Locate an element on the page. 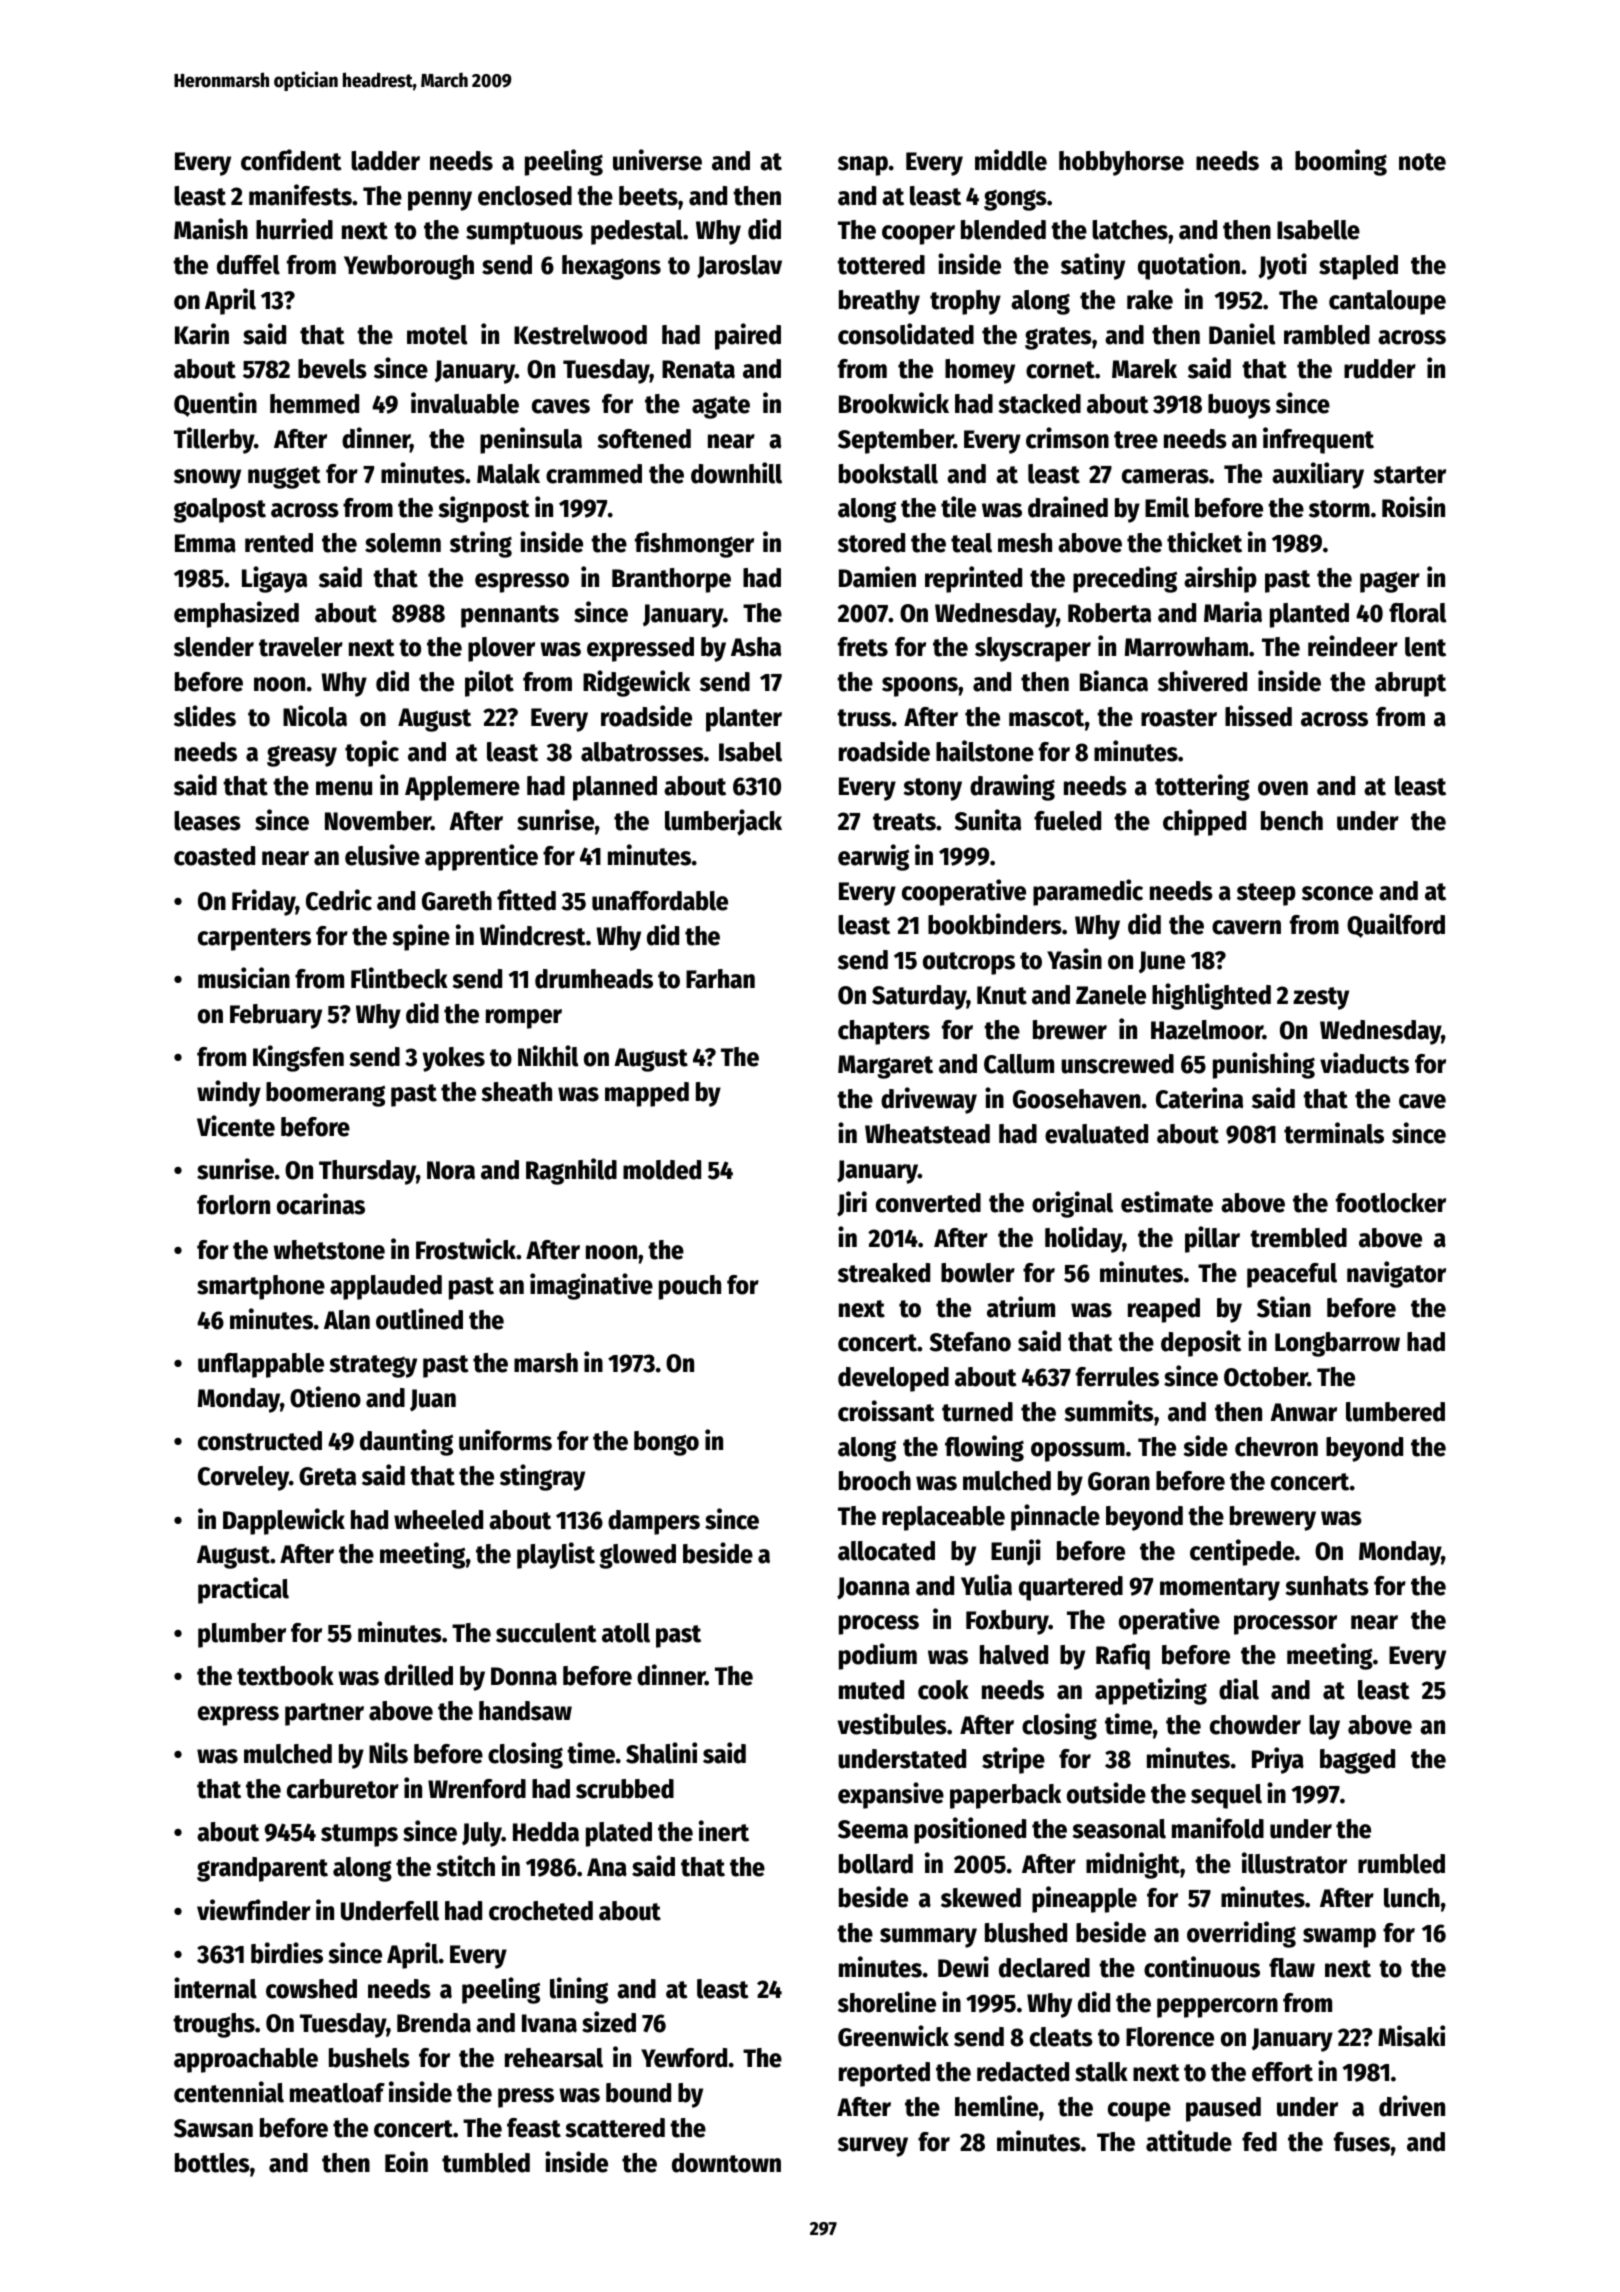 This image has height=2292, width=1620. lunch is located at coordinates (1412, 1898).
